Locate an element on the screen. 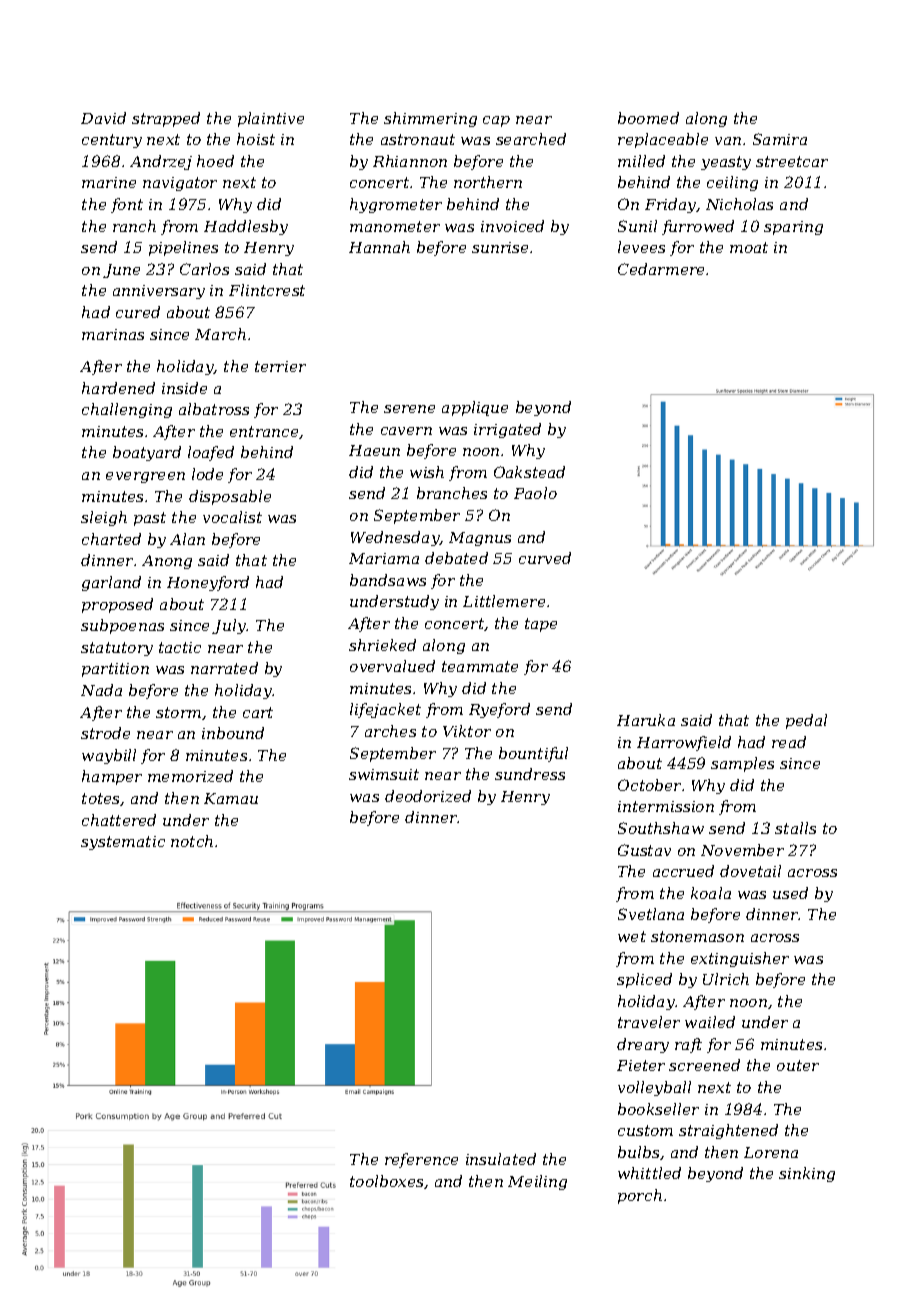  dovetail is located at coordinates (750, 871).
